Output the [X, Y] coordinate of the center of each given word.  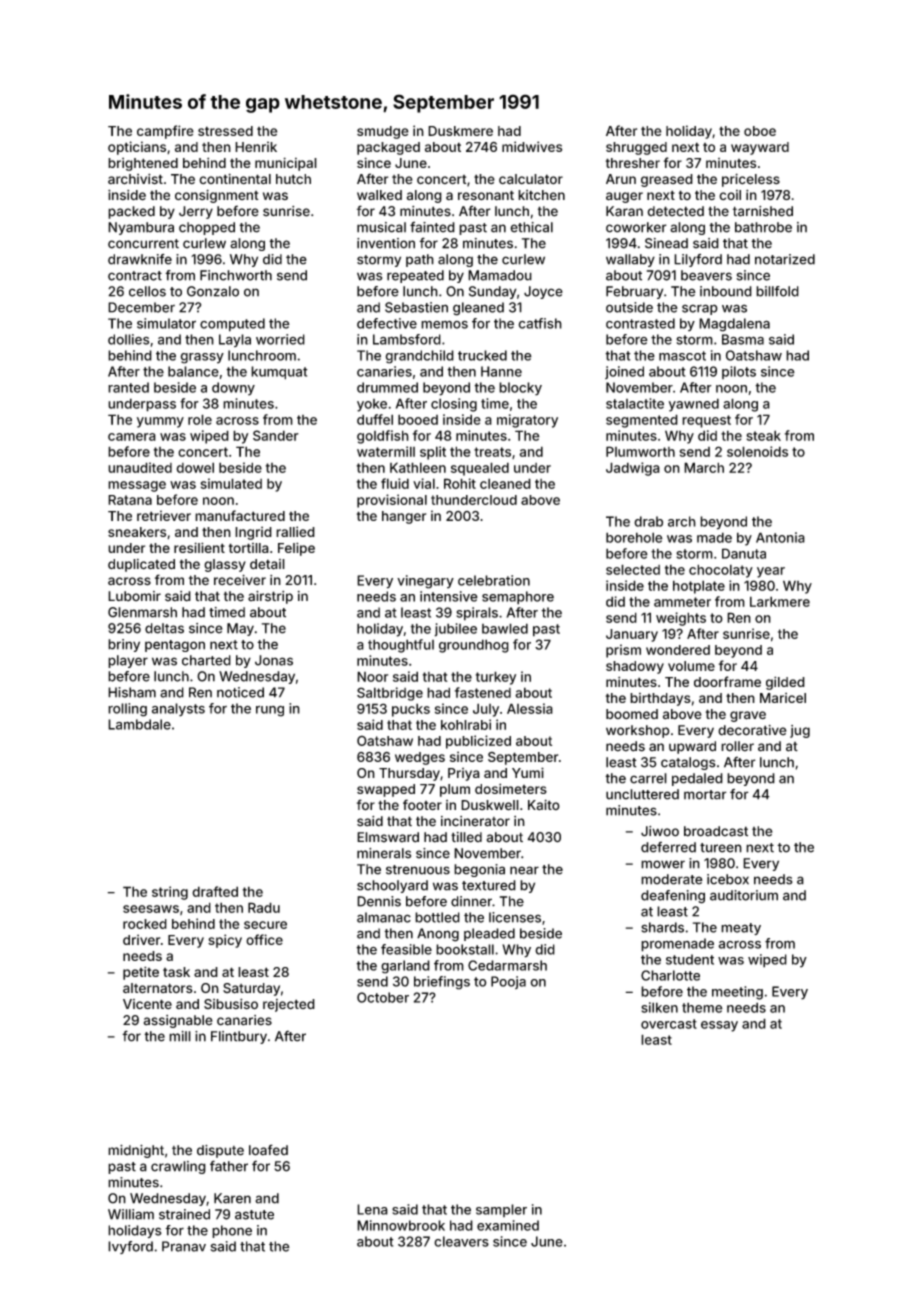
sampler [501, 1210]
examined [508, 1225]
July [486, 710]
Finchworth [236, 275]
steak [763, 435]
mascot [682, 356]
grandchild [419, 357]
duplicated [141, 565]
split [433, 453]
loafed [268, 1150]
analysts [178, 710]
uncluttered [642, 794]
